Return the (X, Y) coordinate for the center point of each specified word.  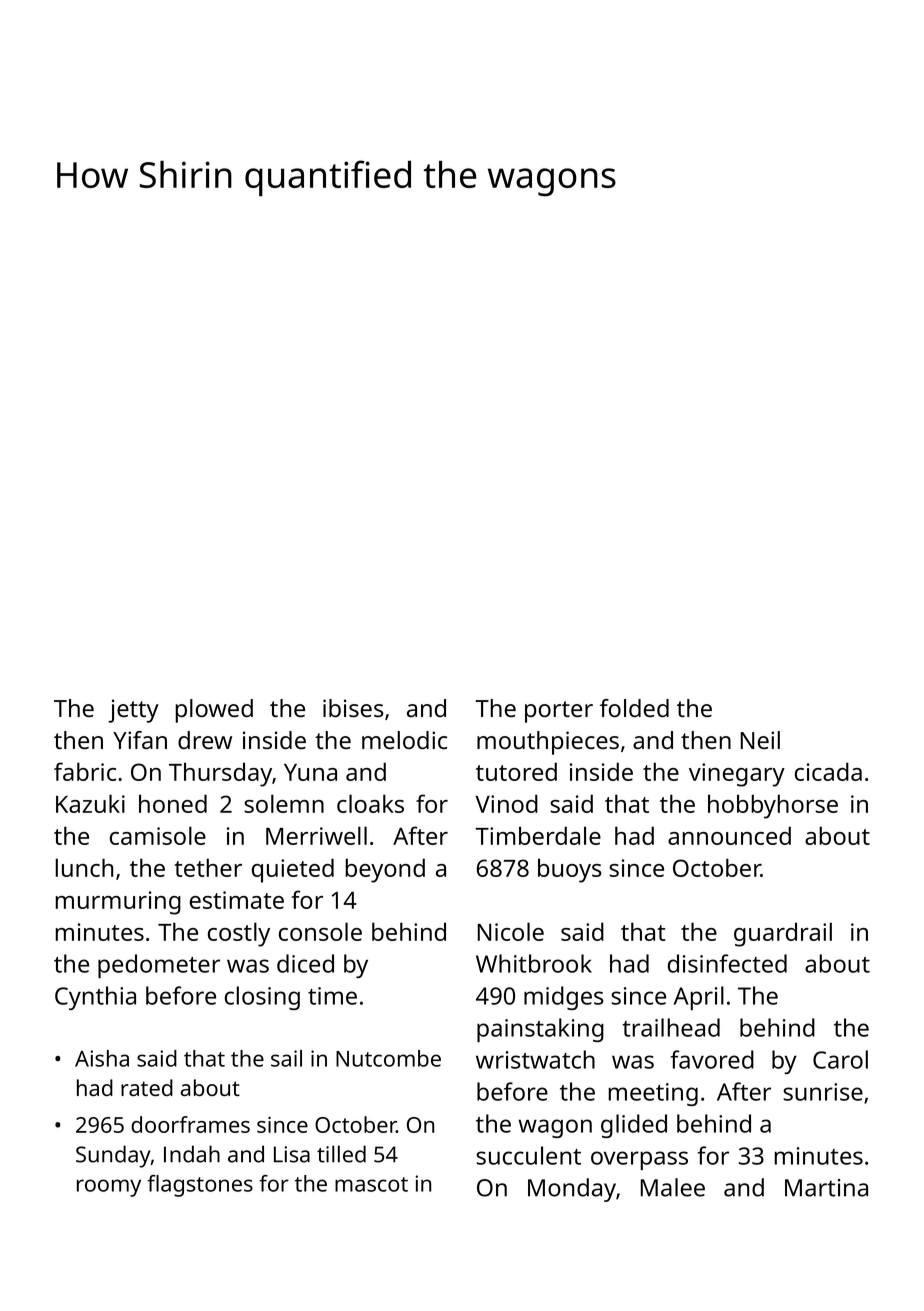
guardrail (783, 934)
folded (634, 708)
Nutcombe (388, 1058)
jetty (133, 711)
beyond (385, 870)
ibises (353, 708)
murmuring (118, 903)
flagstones (200, 1186)
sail (286, 1058)
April (699, 998)
